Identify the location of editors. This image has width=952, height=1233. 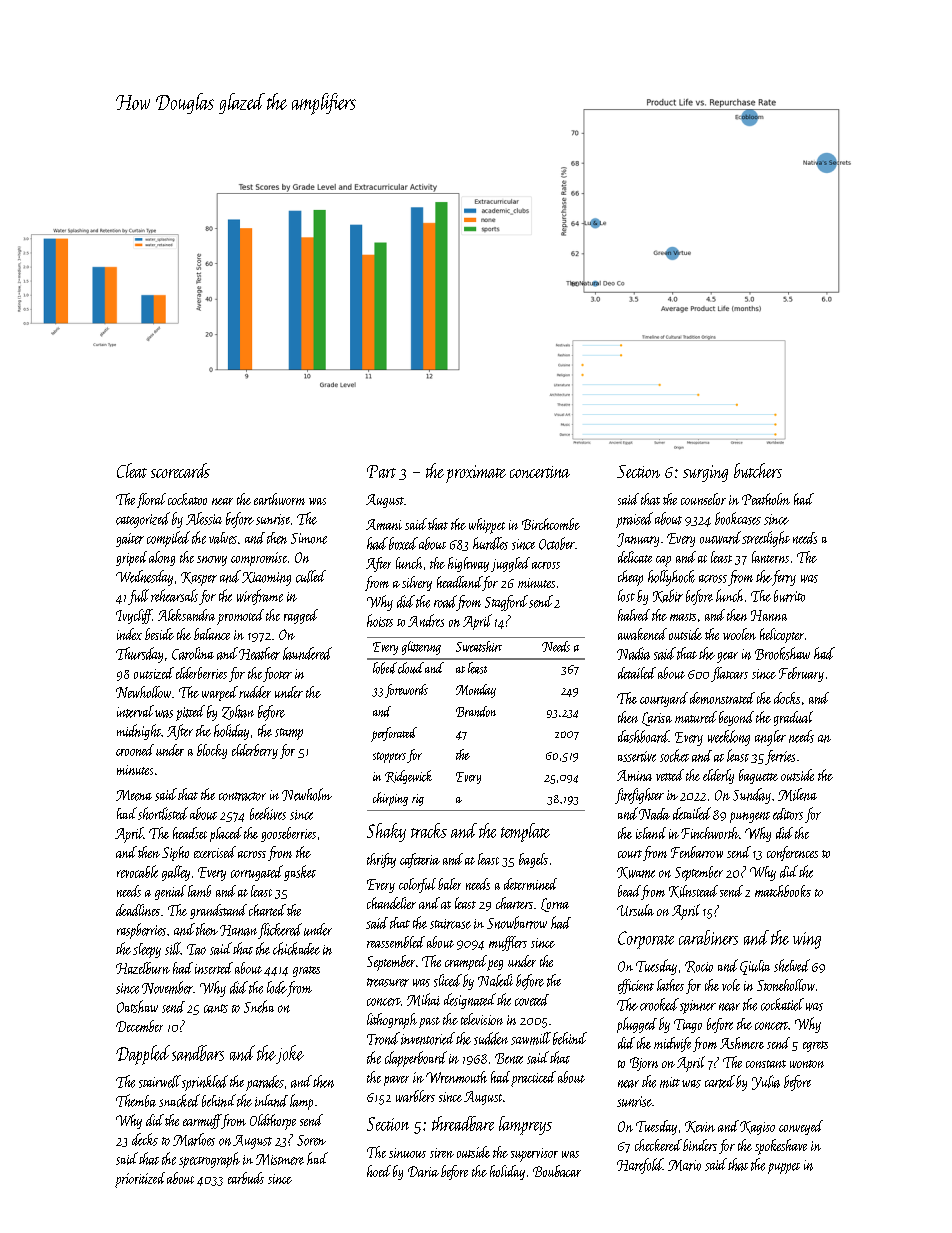
(788, 814).
